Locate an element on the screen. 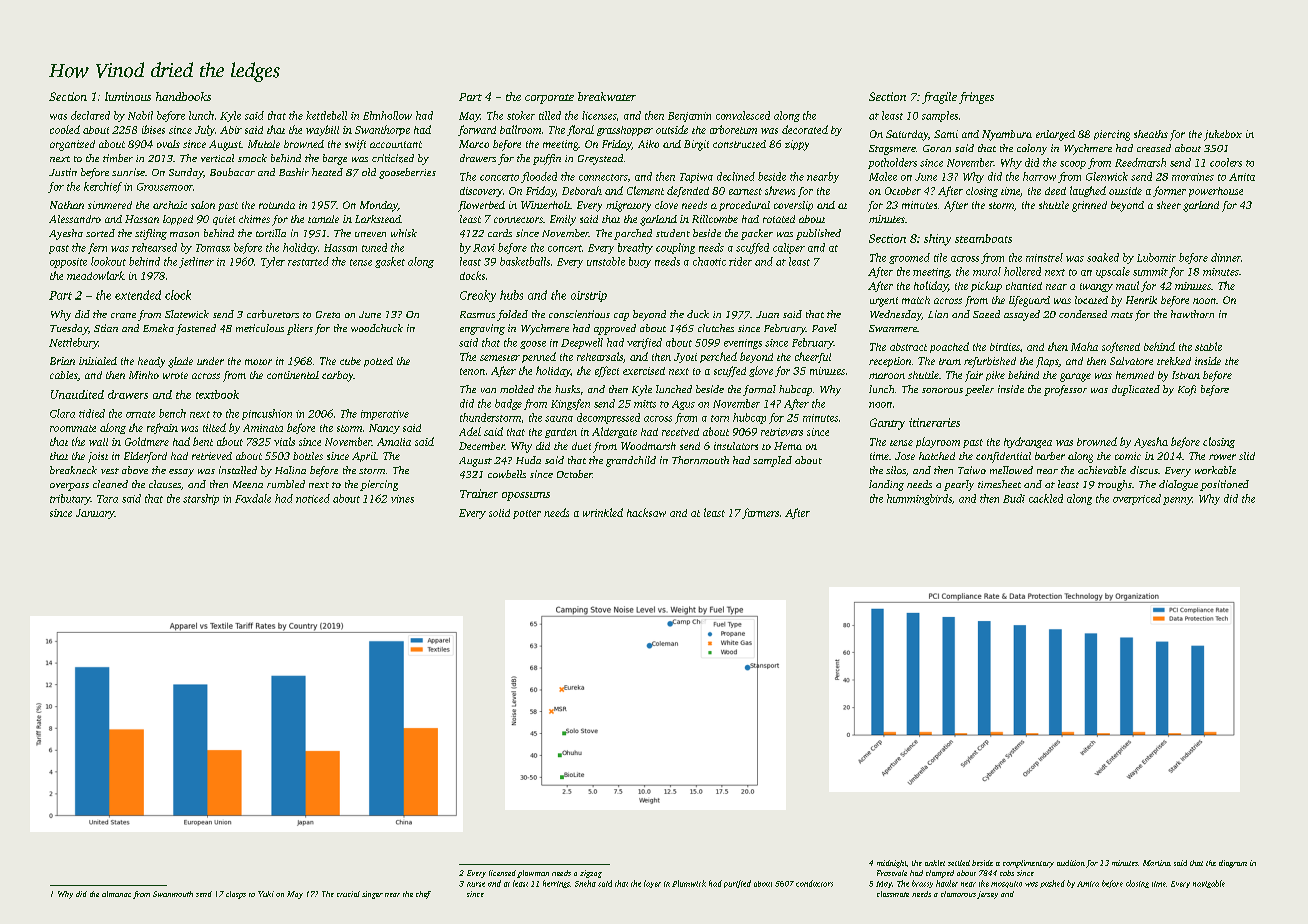 This screenshot has width=1308, height=924. farmers is located at coordinates (760, 513).
